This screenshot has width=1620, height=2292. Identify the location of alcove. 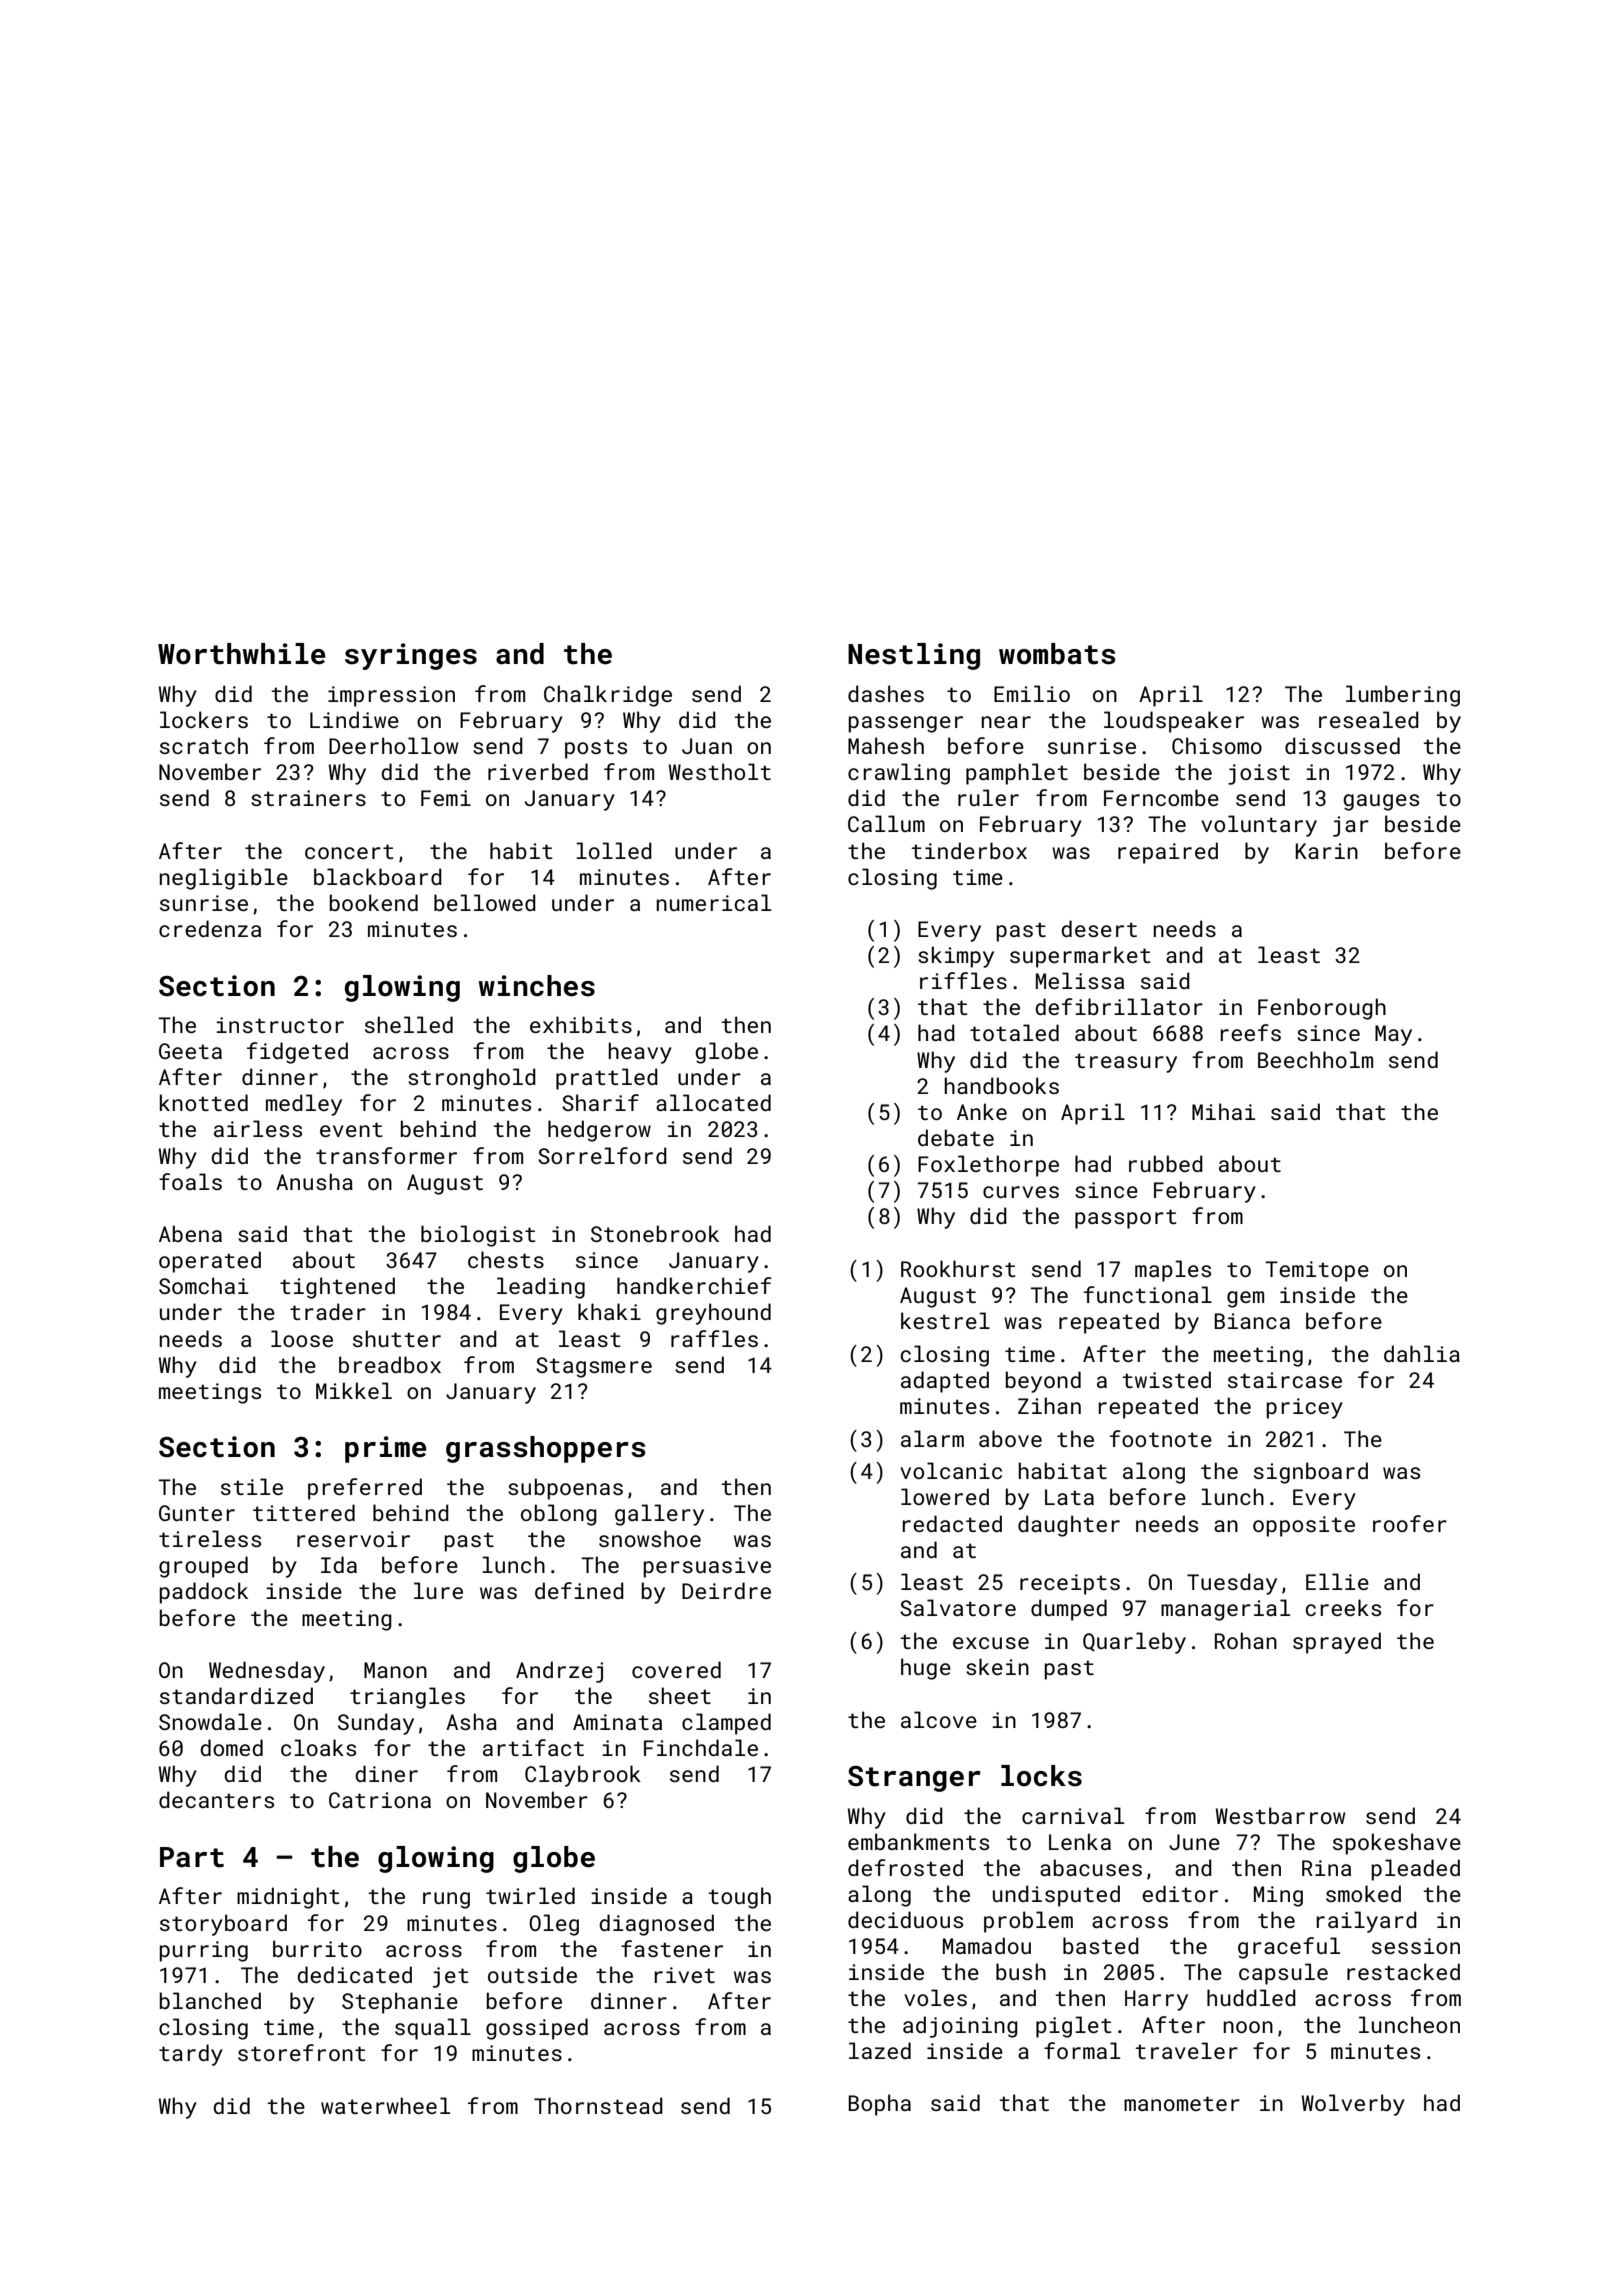
(939, 1719).
